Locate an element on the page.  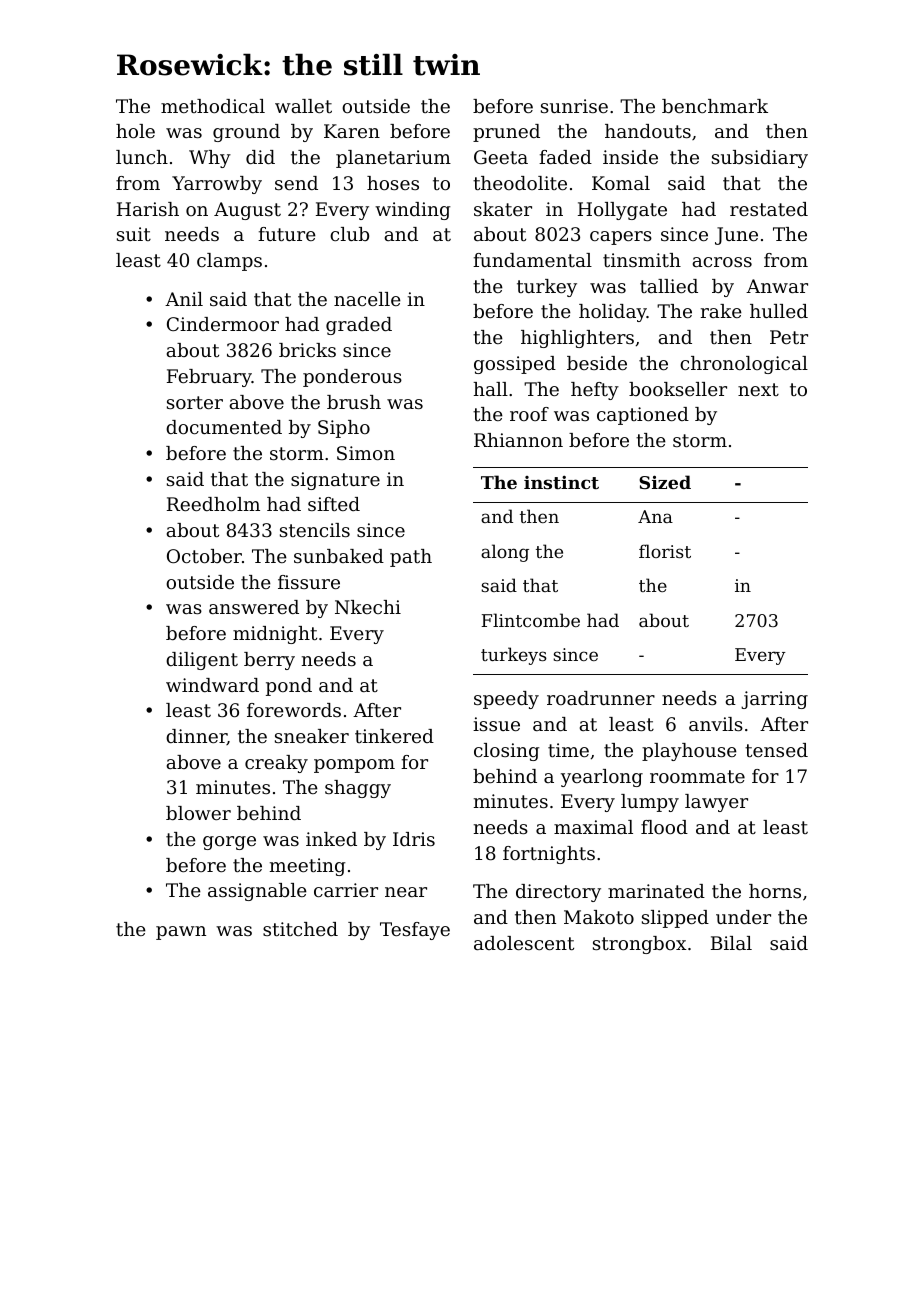
instinct is located at coordinates (561, 482).
